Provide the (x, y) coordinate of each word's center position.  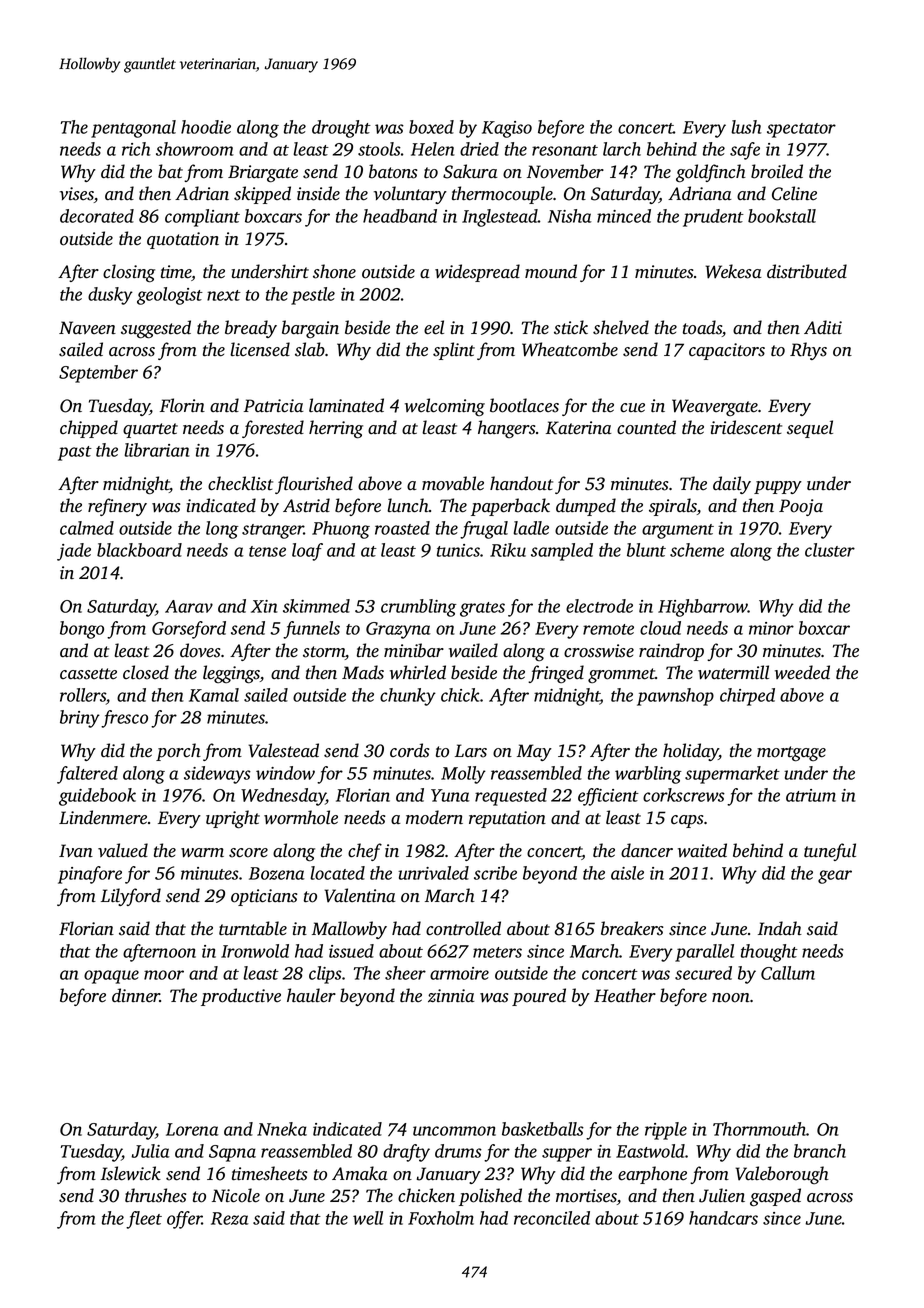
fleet (144, 1220)
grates (482, 609)
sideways (217, 775)
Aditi (823, 327)
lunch (408, 505)
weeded (802, 672)
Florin (182, 405)
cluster (830, 550)
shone (334, 271)
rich (136, 149)
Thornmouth (759, 1129)
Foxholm (441, 1218)
